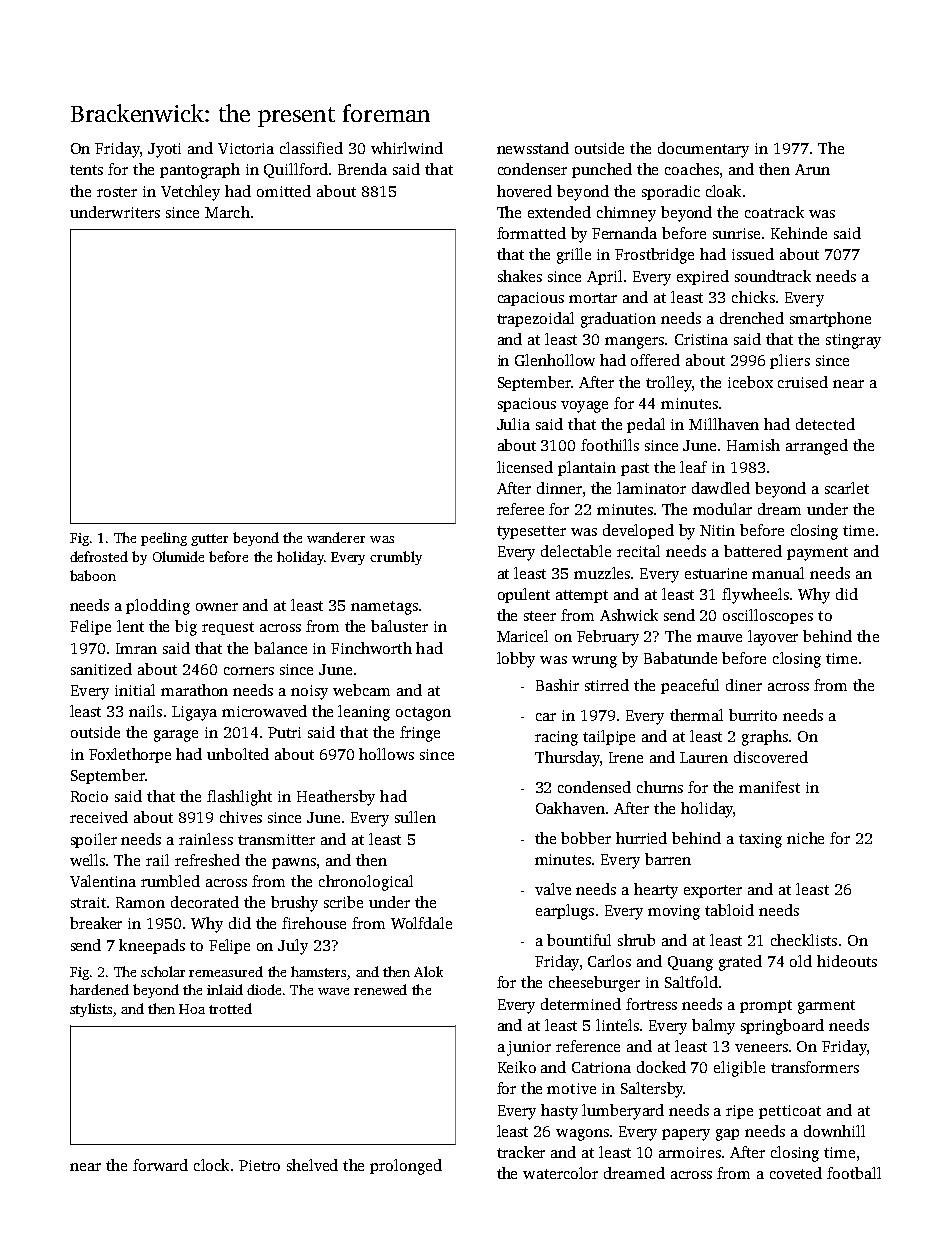  What do you see at coordinates (660, 787) in the screenshot?
I see `churns` at bounding box center [660, 787].
